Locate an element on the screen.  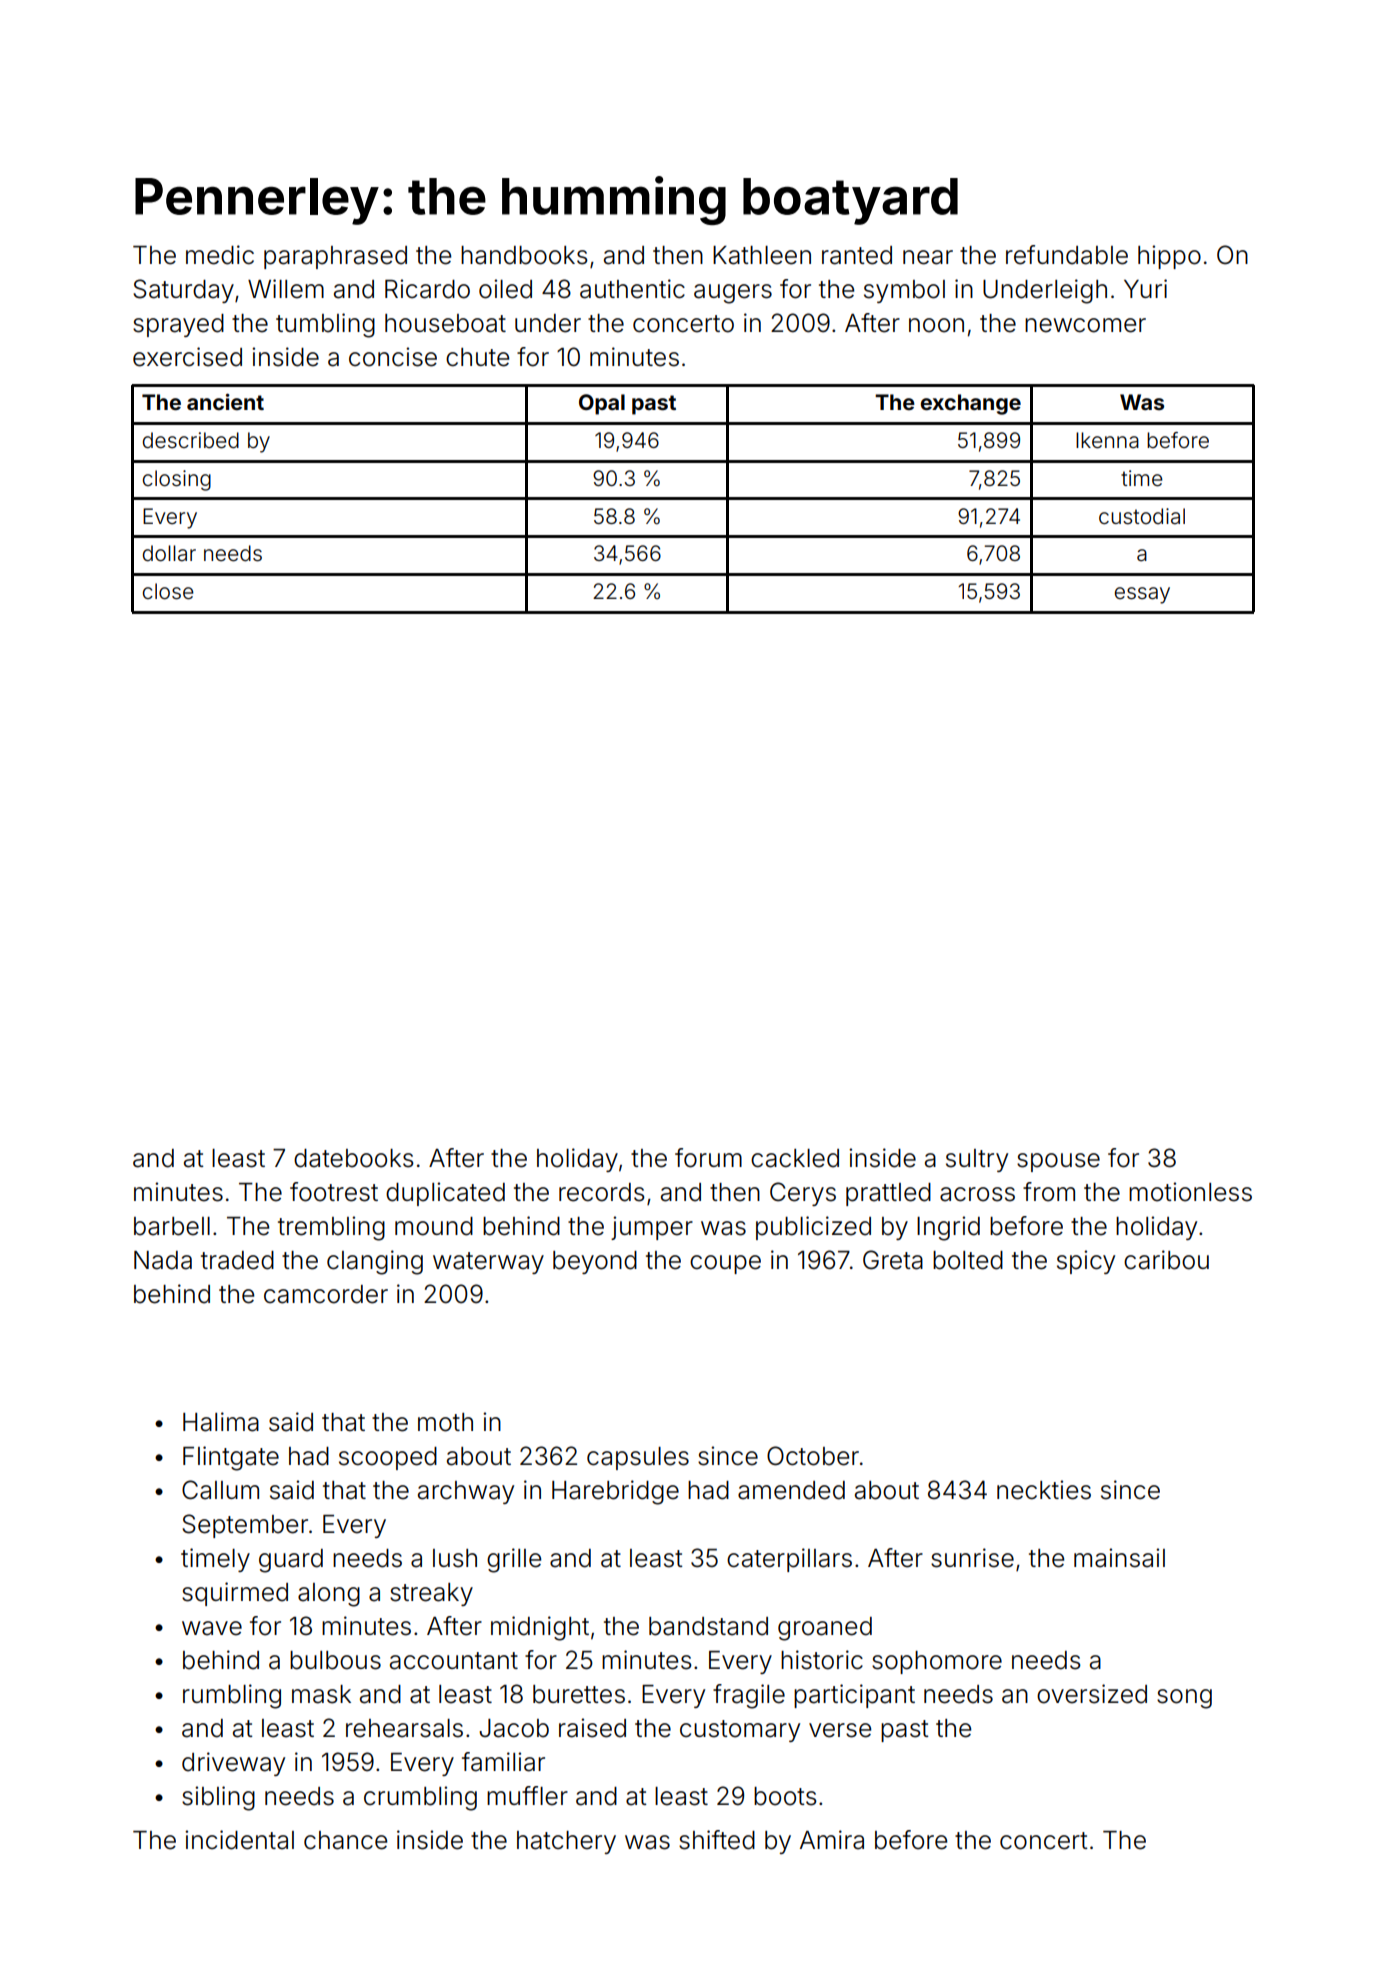
chance is located at coordinates (345, 1840).
